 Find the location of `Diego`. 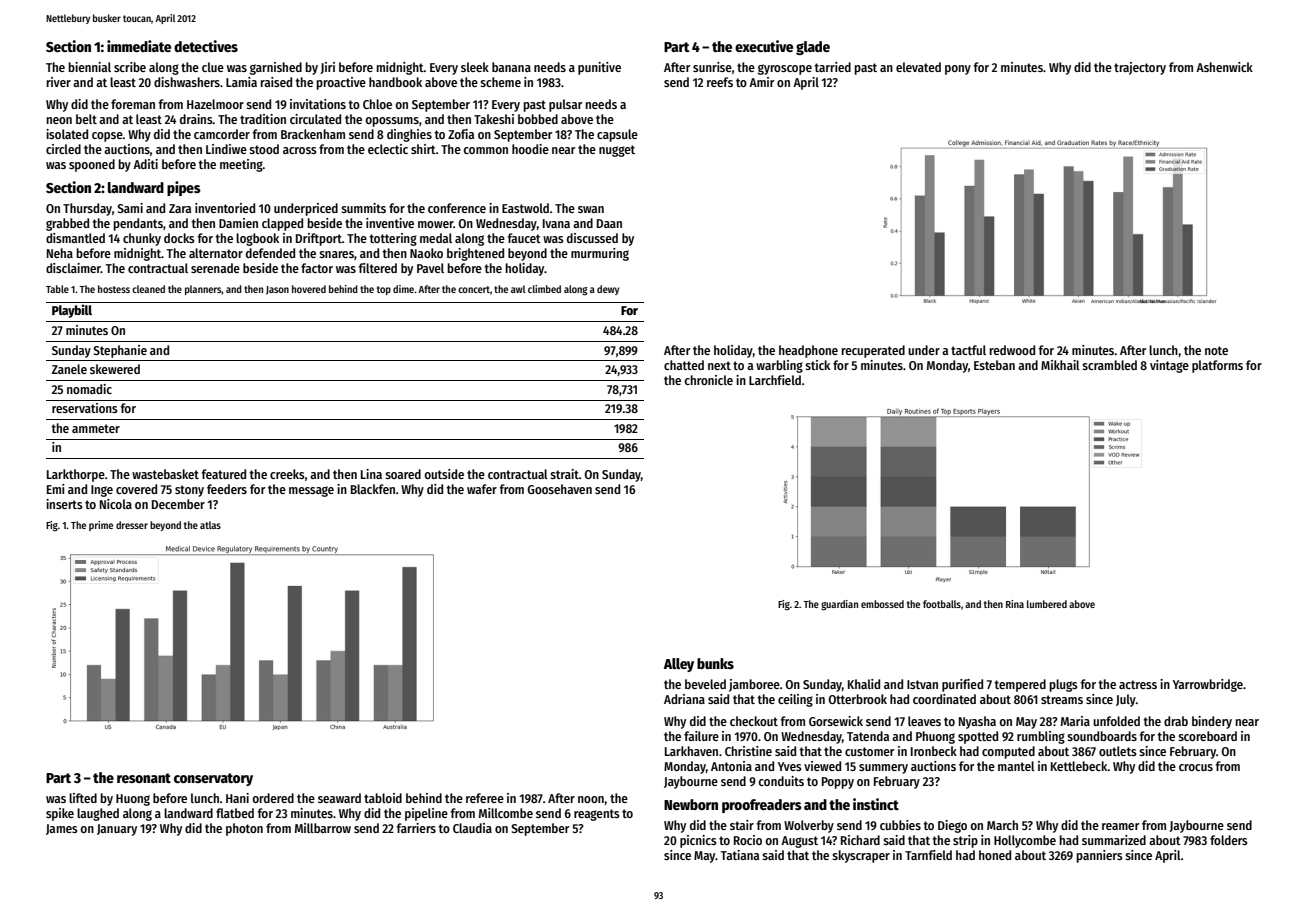

Diego is located at coordinates (952, 826).
